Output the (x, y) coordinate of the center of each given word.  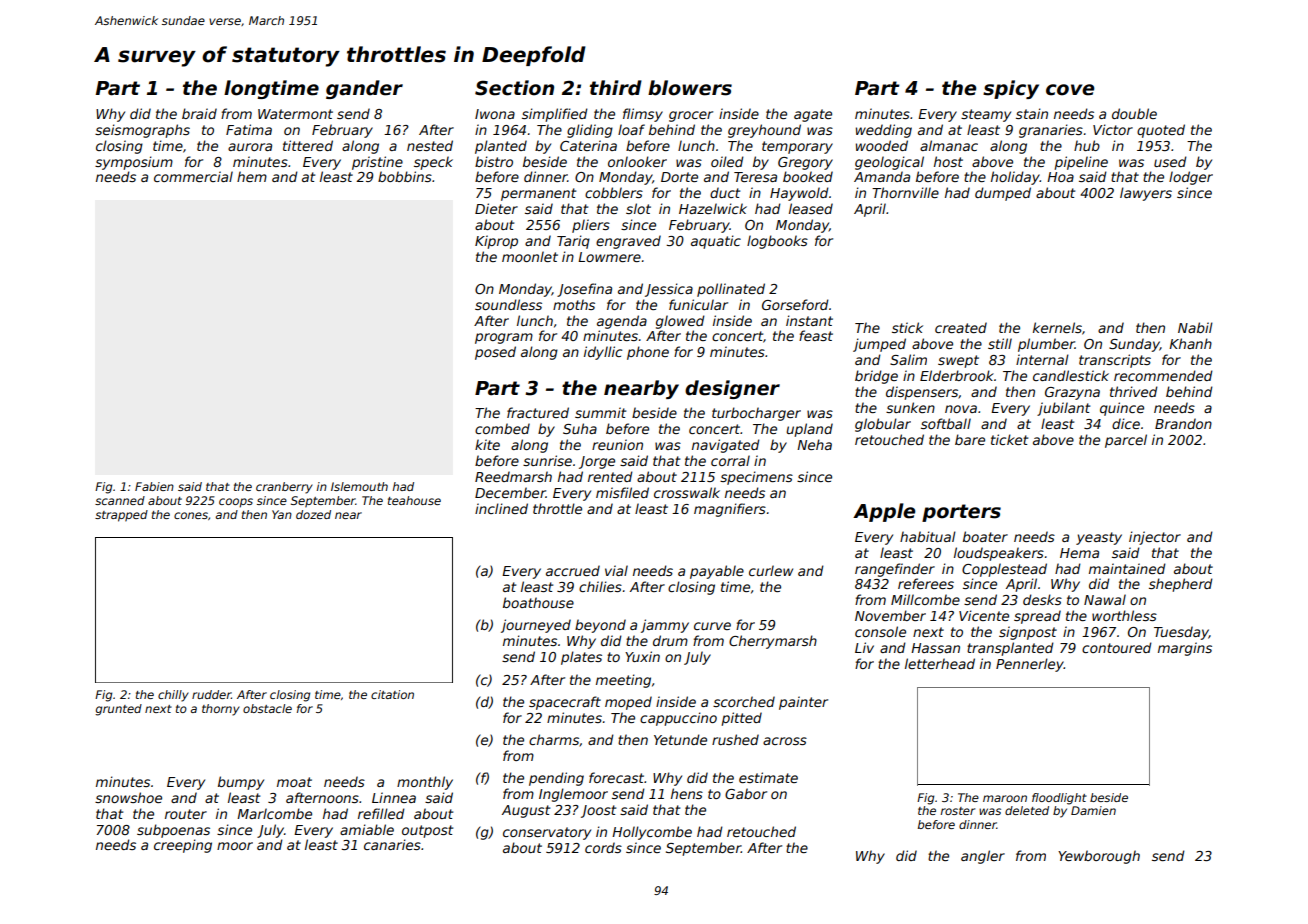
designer (732, 389)
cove (1070, 90)
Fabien (154, 486)
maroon (1005, 798)
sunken (910, 407)
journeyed (536, 626)
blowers (690, 88)
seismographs (142, 131)
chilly (173, 696)
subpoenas (173, 831)
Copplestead (1004, 570)
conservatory (547, 833)
